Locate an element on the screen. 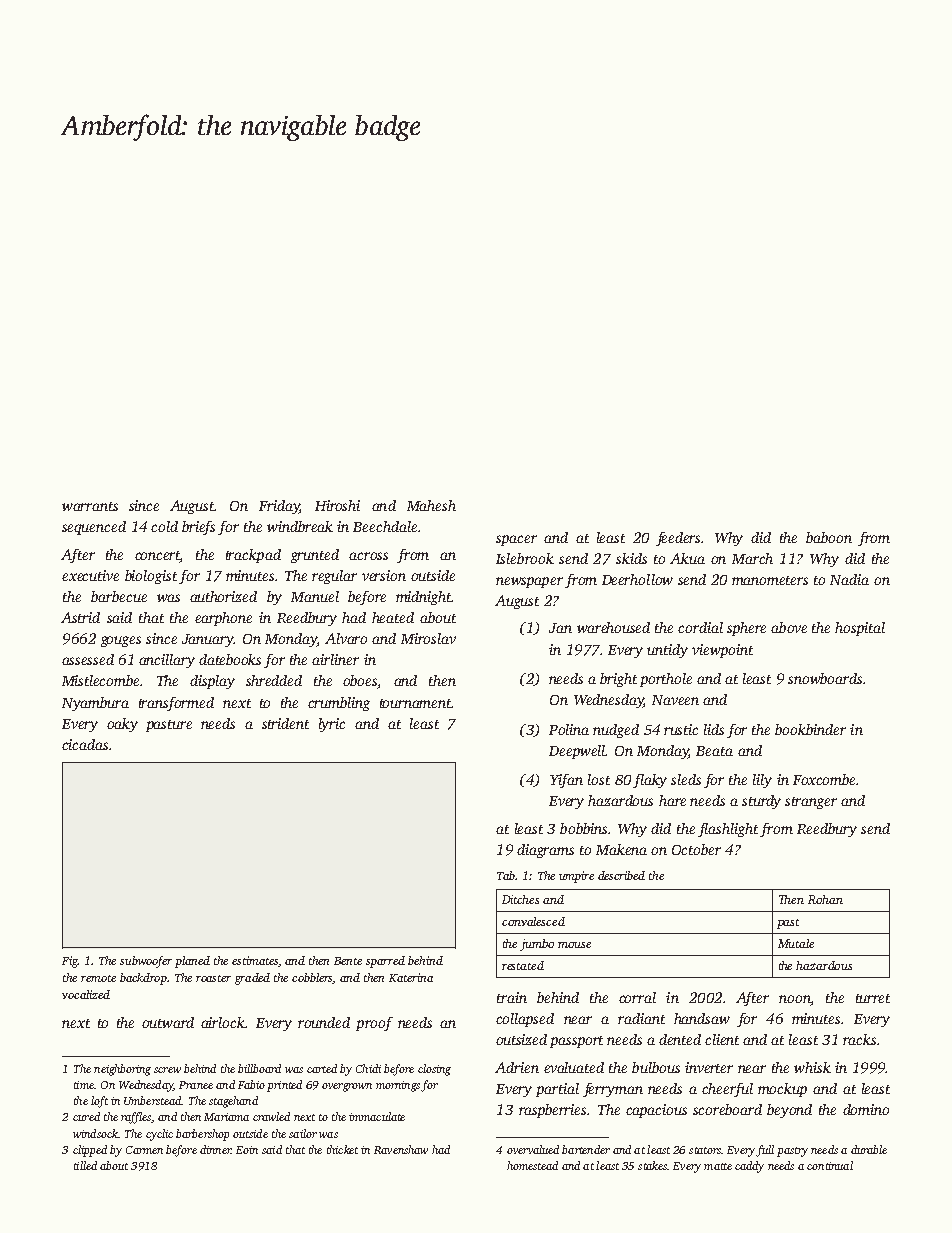 The height and width of the screenshot is (1233, 952). Yifan is located at coordinates (566, 781).
